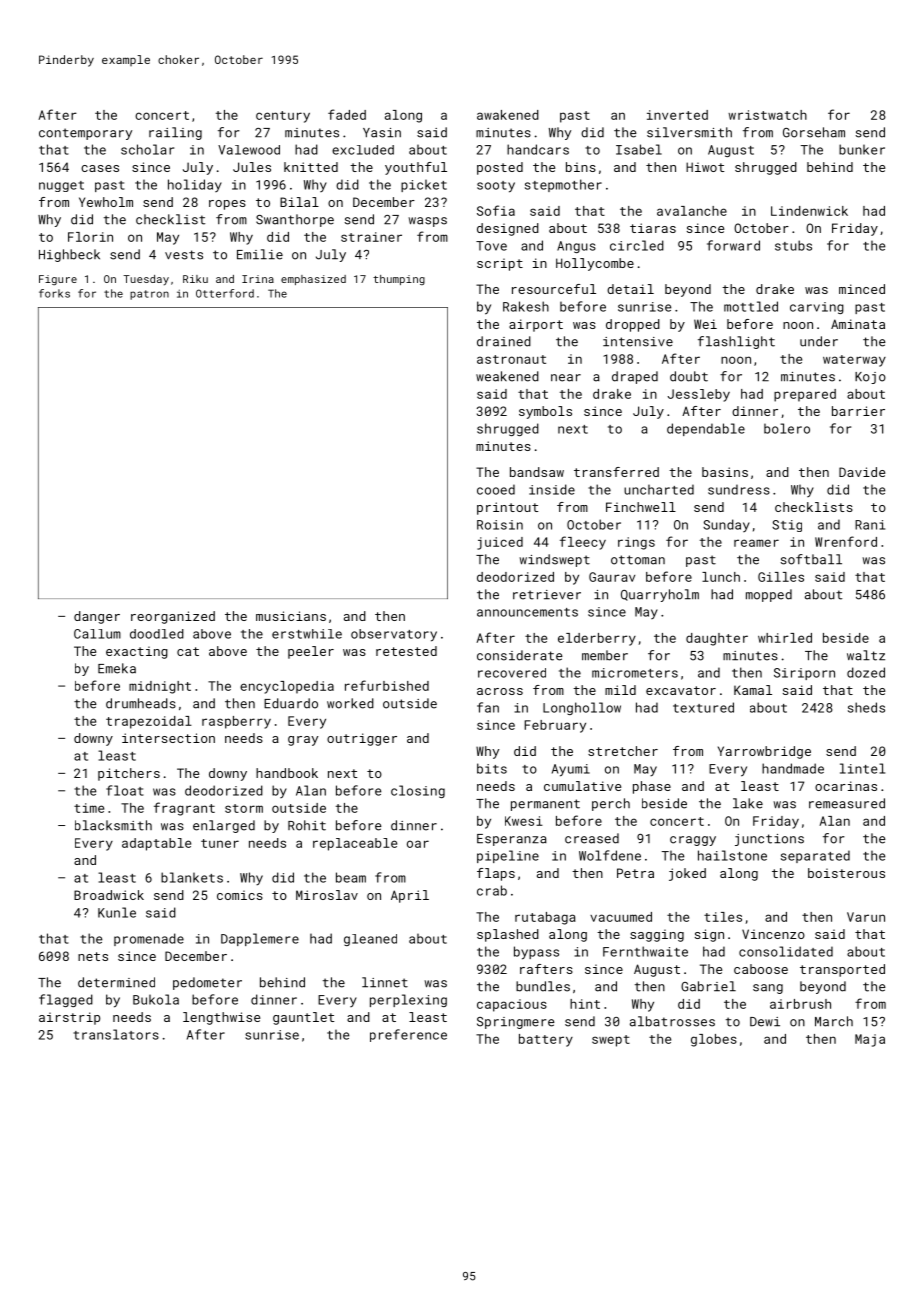 This image has height=1308, width=924. I want to click on Angus, so click(576, 247).
